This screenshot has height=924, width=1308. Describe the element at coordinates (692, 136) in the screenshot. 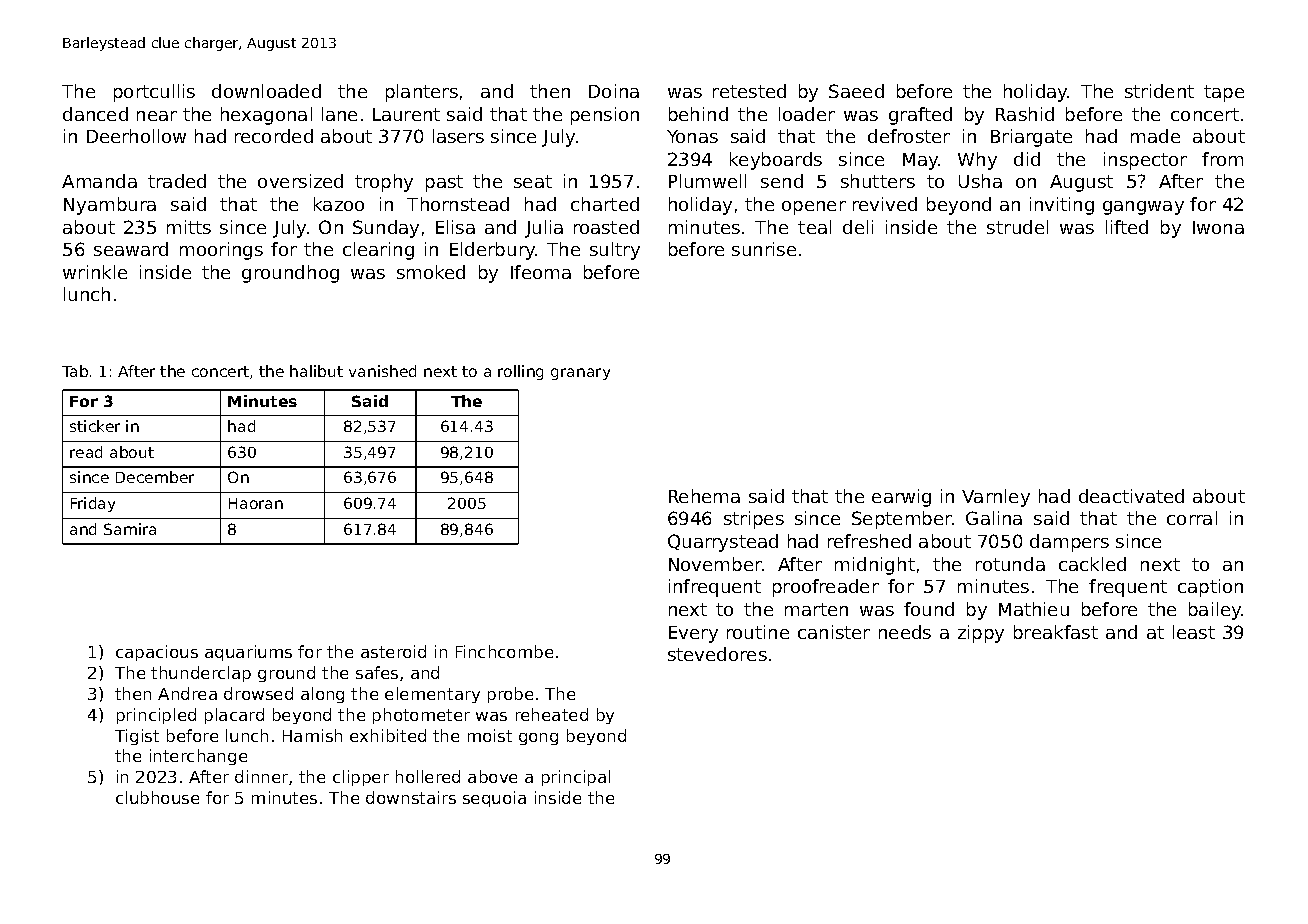

I see `Yonas` at that location.
